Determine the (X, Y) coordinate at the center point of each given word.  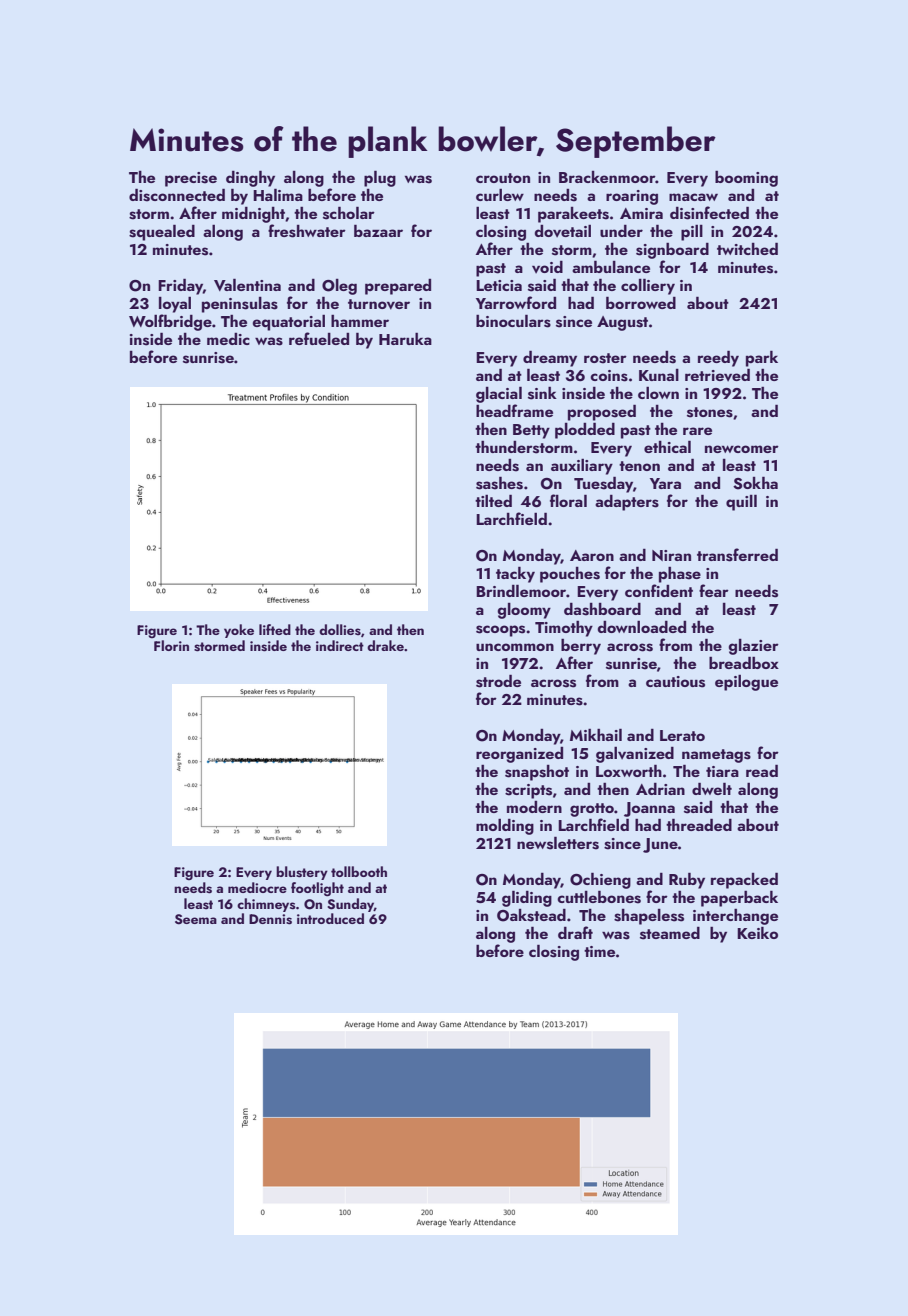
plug (380, 179)
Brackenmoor (607, 177)
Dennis (270, 919)
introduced (330, 918)
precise (191, 179)
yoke (239, 631)
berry (581, 647)
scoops (500, 631)
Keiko (757, 933)
